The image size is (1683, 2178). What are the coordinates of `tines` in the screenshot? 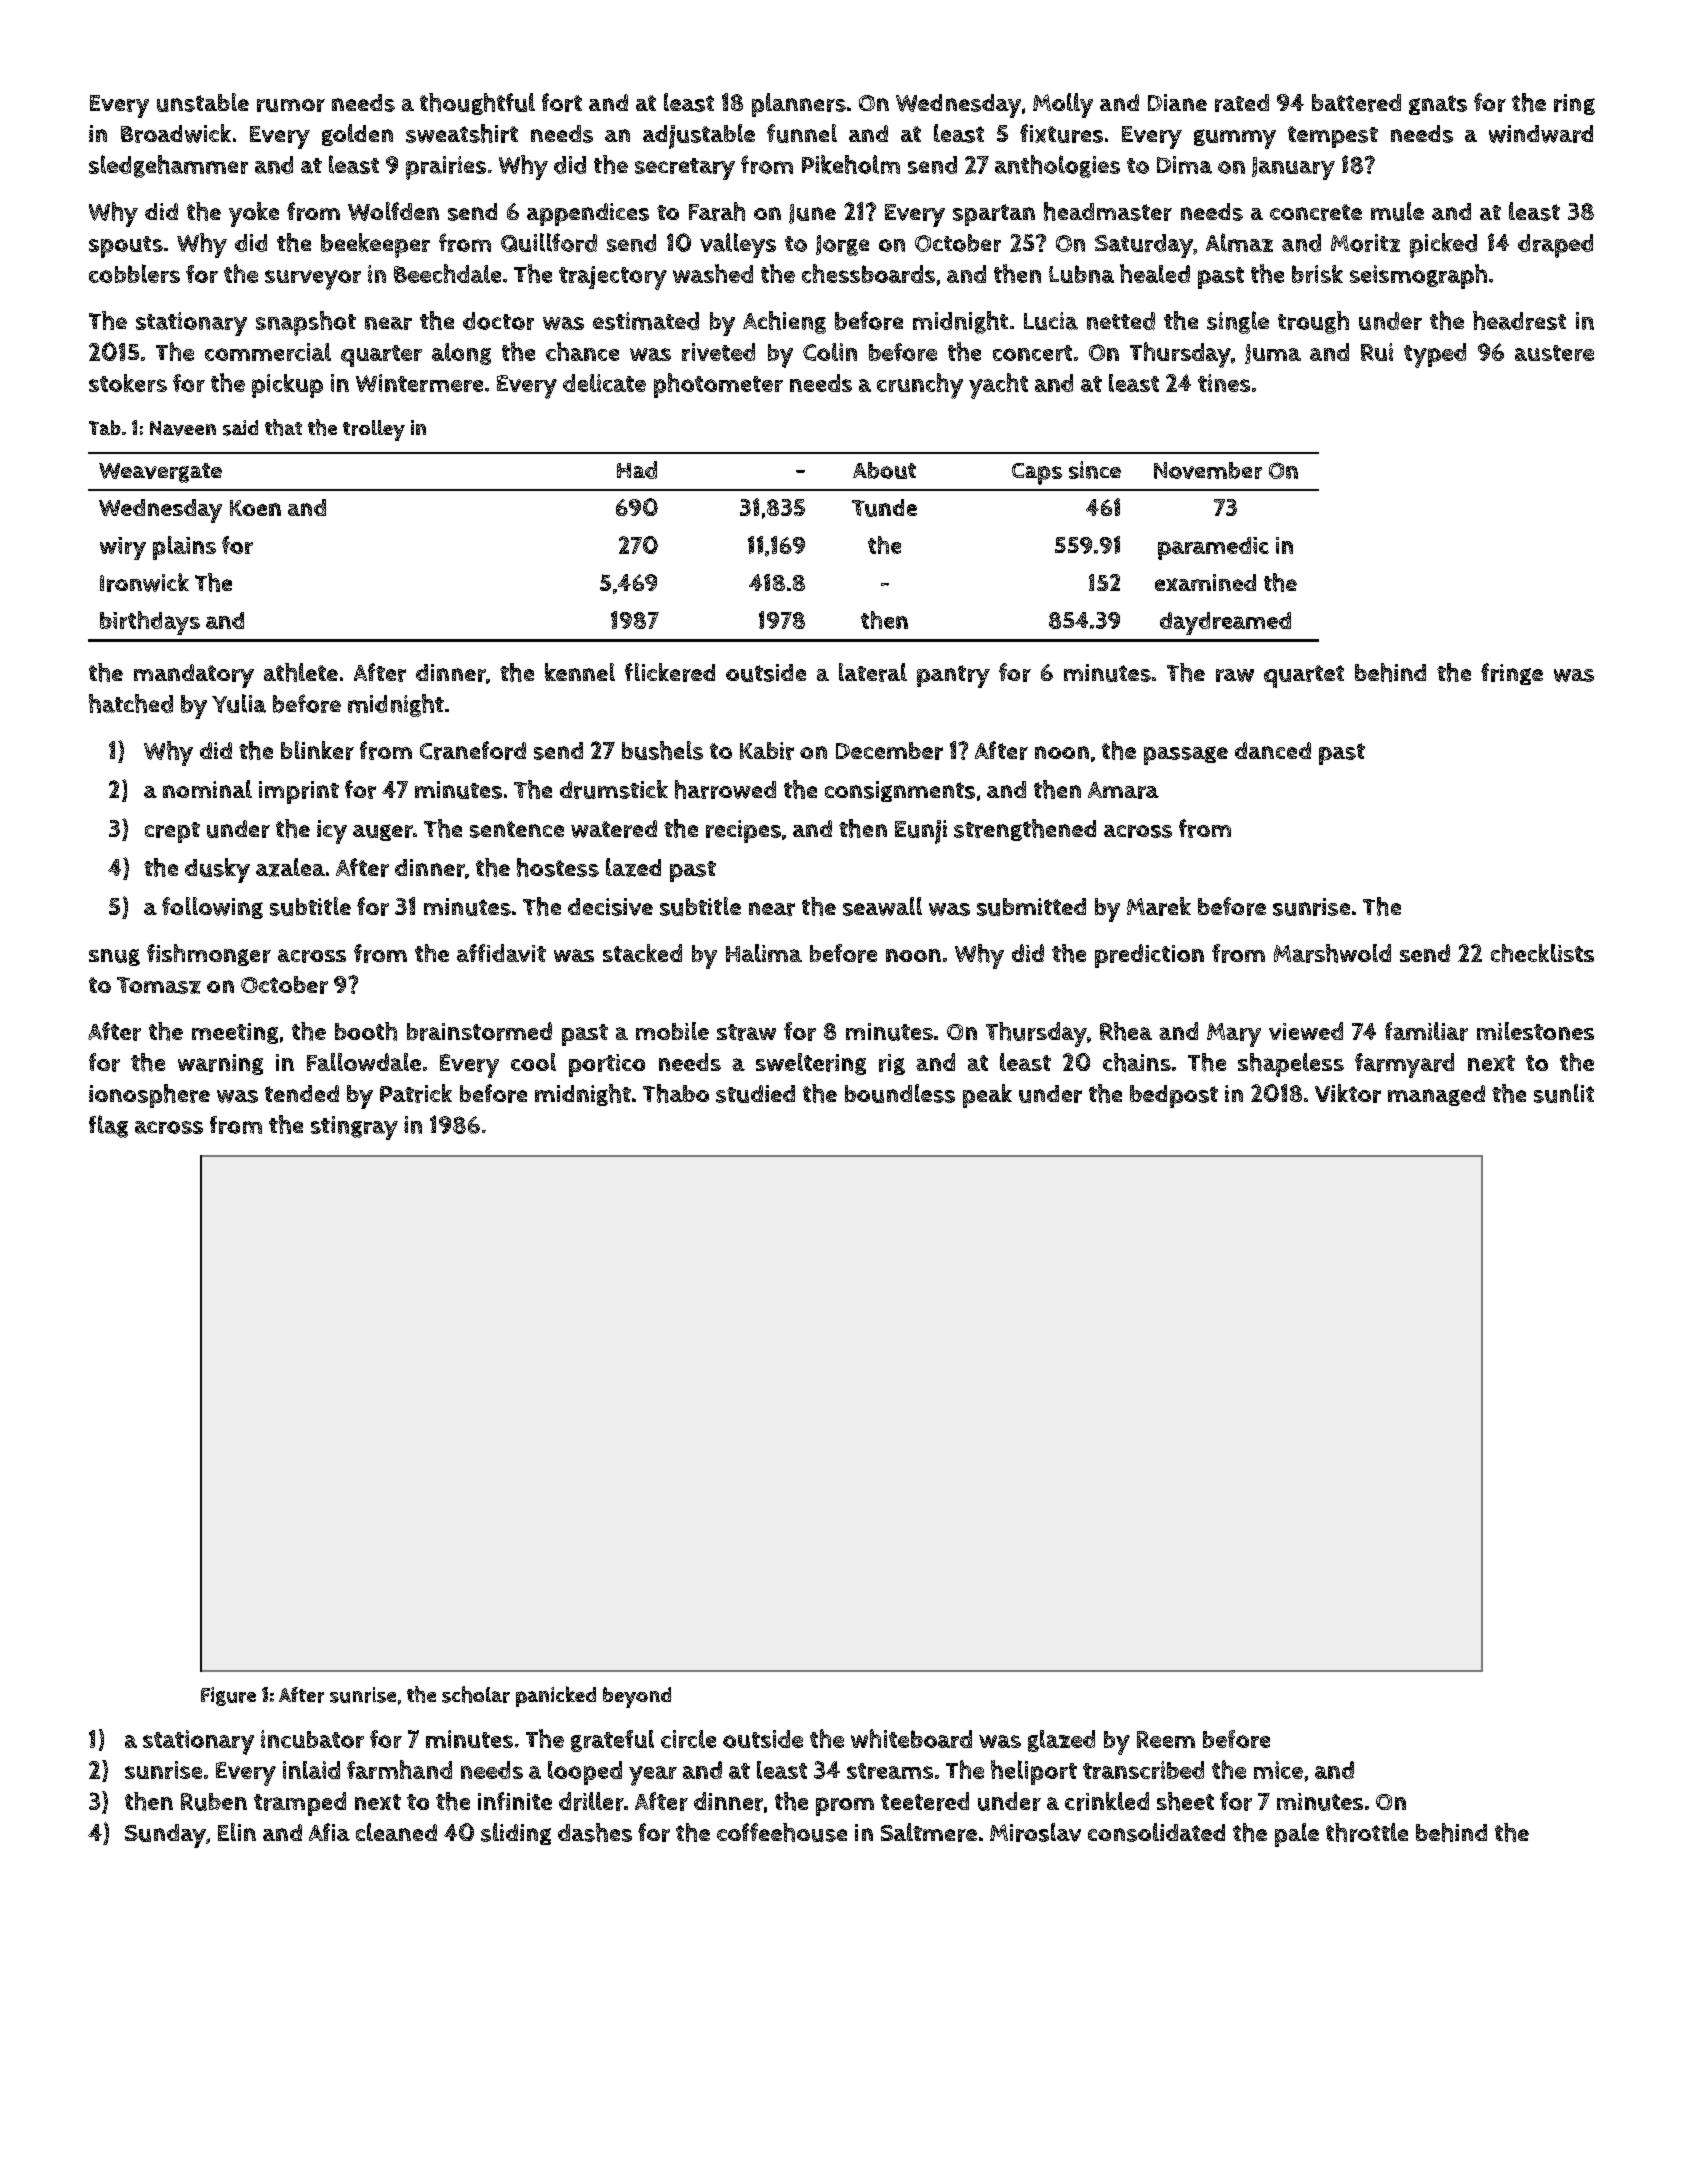 It's located at (1224, 383).
